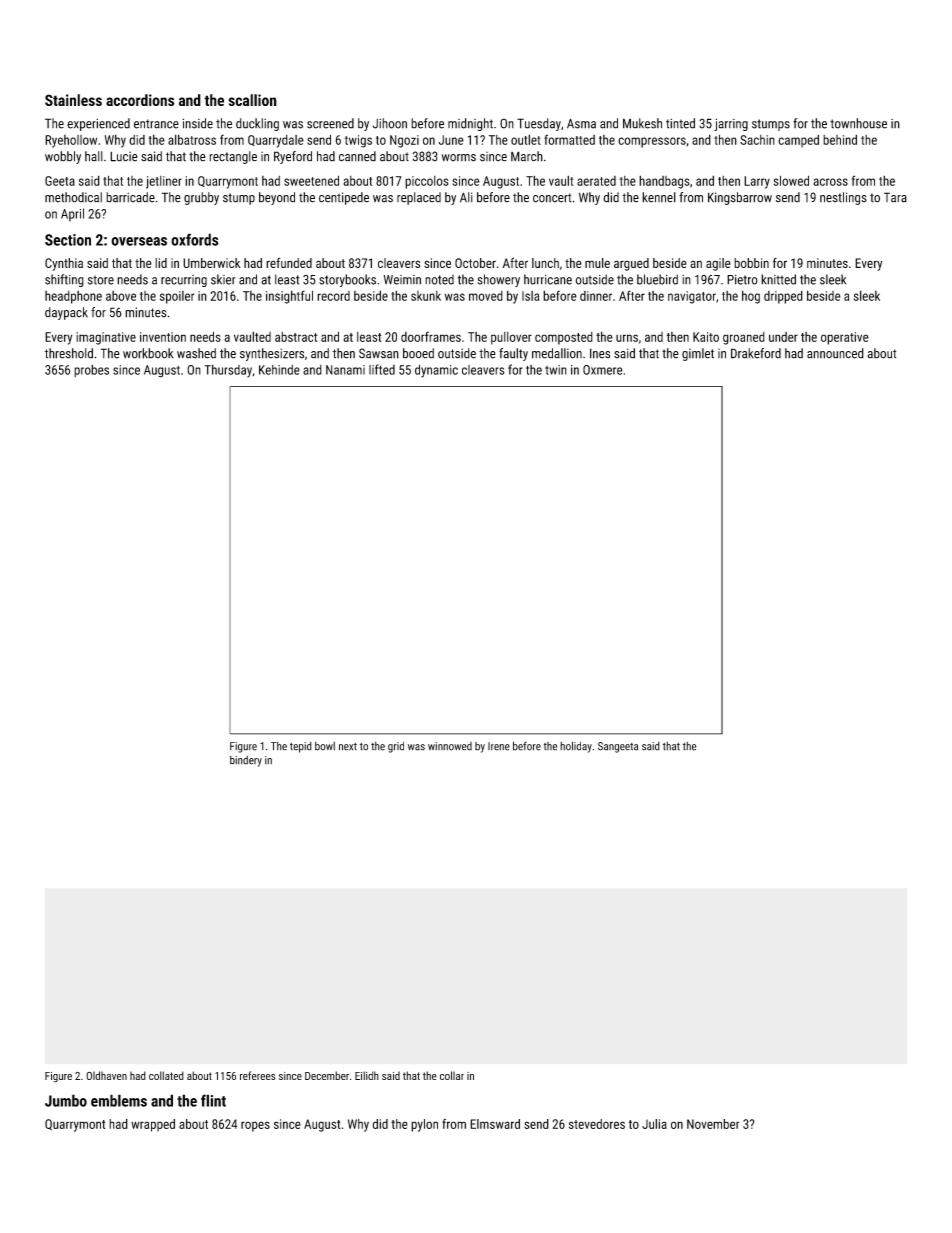 This page has width=952, height=1233. What do you see at coordinates (597, 1124) in the page?
I see `stevedores` at bounding box center [597, 1124].
